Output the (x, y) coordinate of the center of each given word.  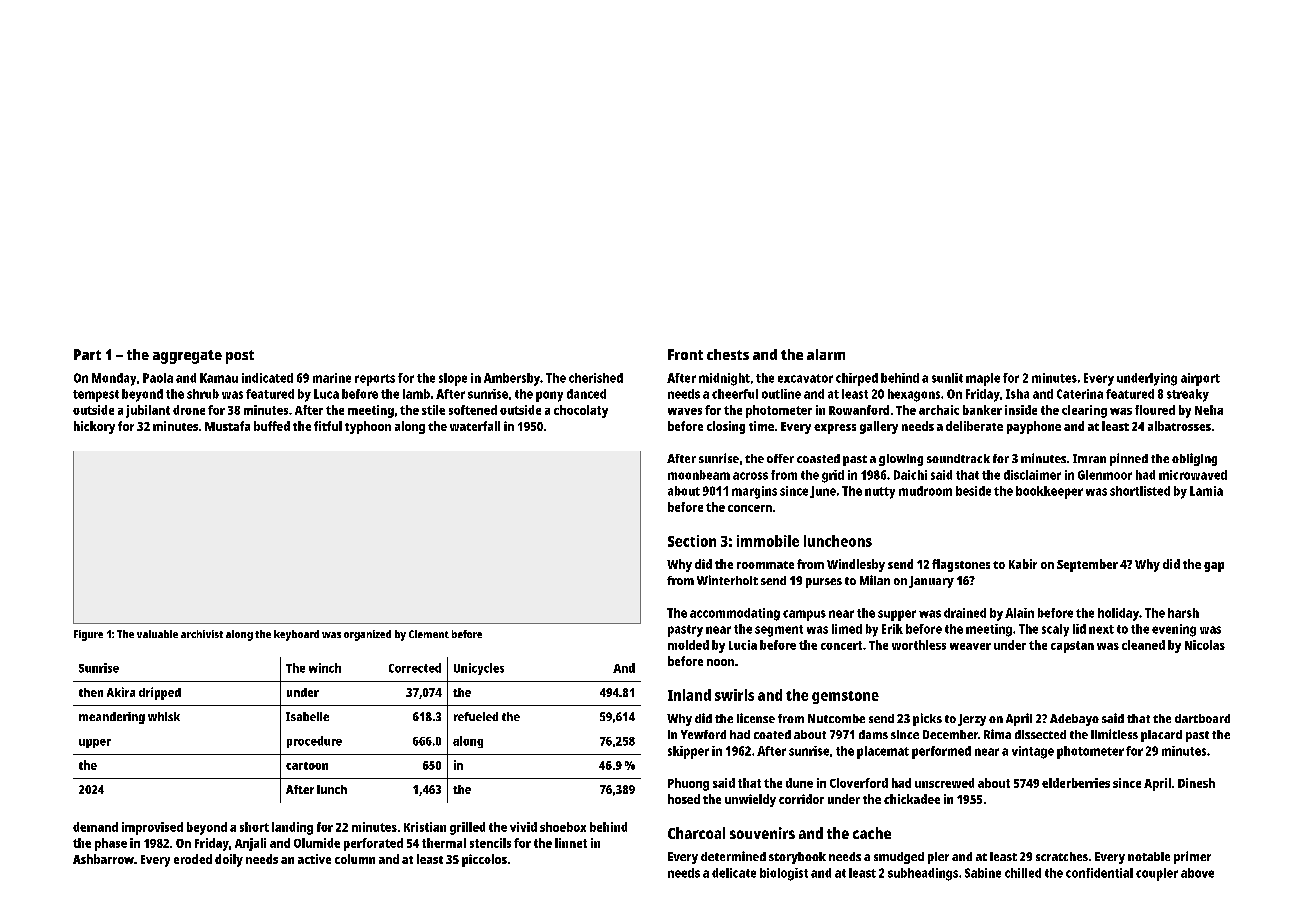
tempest (96, 396)
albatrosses (1179, 426)
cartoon (307, 766)
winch (325, 668)
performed (941, 752)
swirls (734, 695)
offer (780, 458)
